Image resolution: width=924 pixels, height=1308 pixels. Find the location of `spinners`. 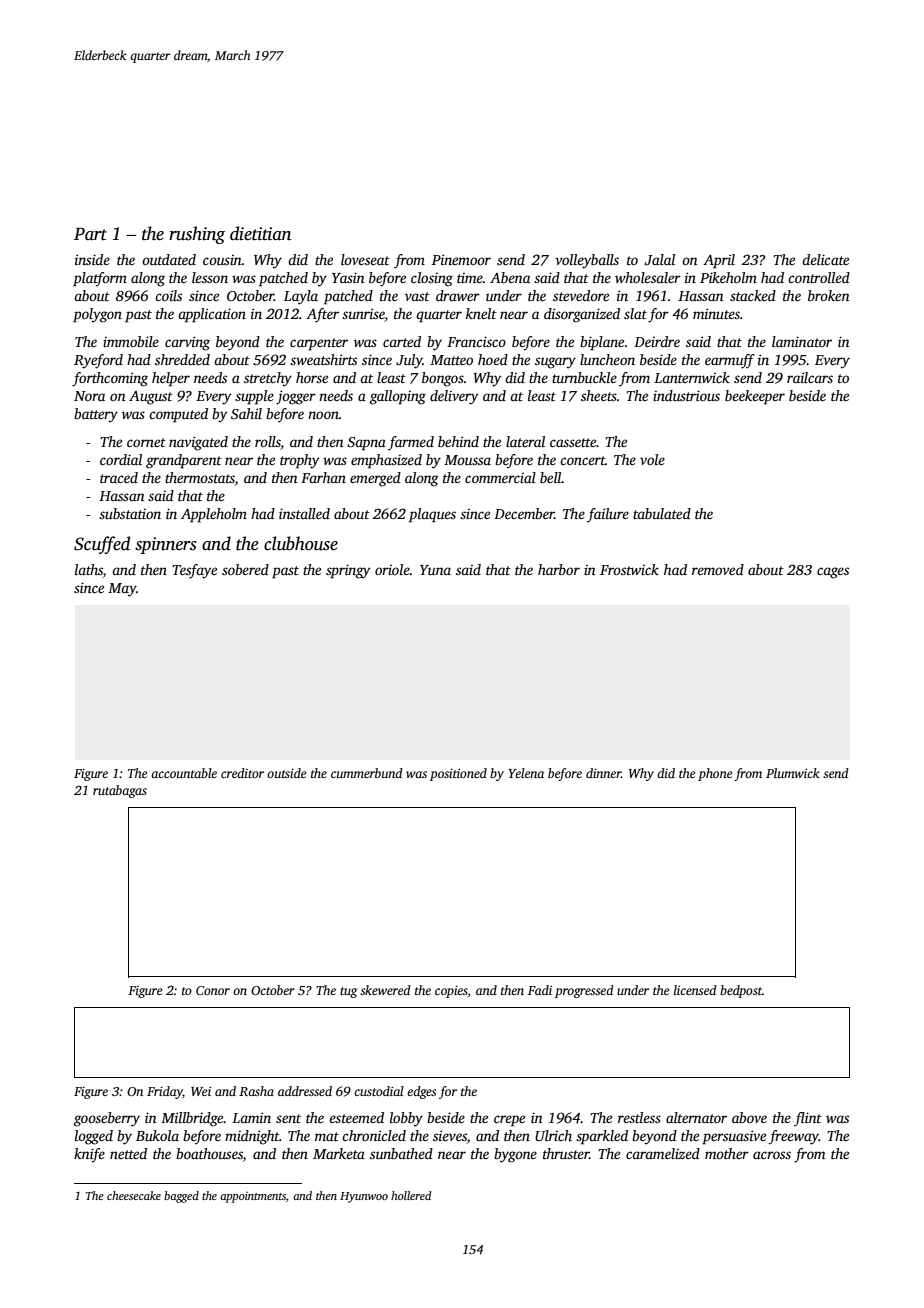

spinners is located at coordinates (165, 545).
